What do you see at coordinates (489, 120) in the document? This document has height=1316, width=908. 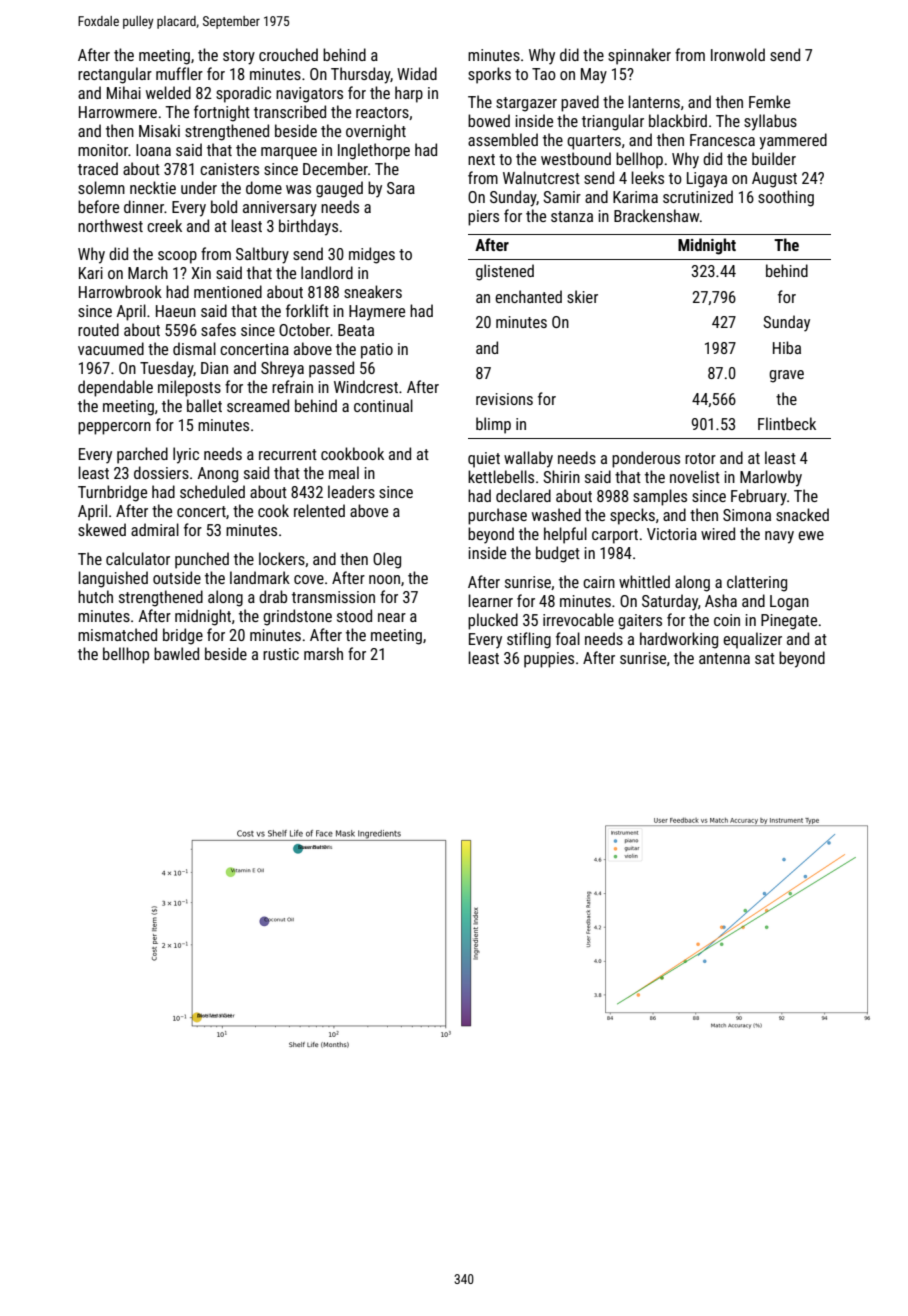 I see `bowed` at bounding box center [489, 120].
